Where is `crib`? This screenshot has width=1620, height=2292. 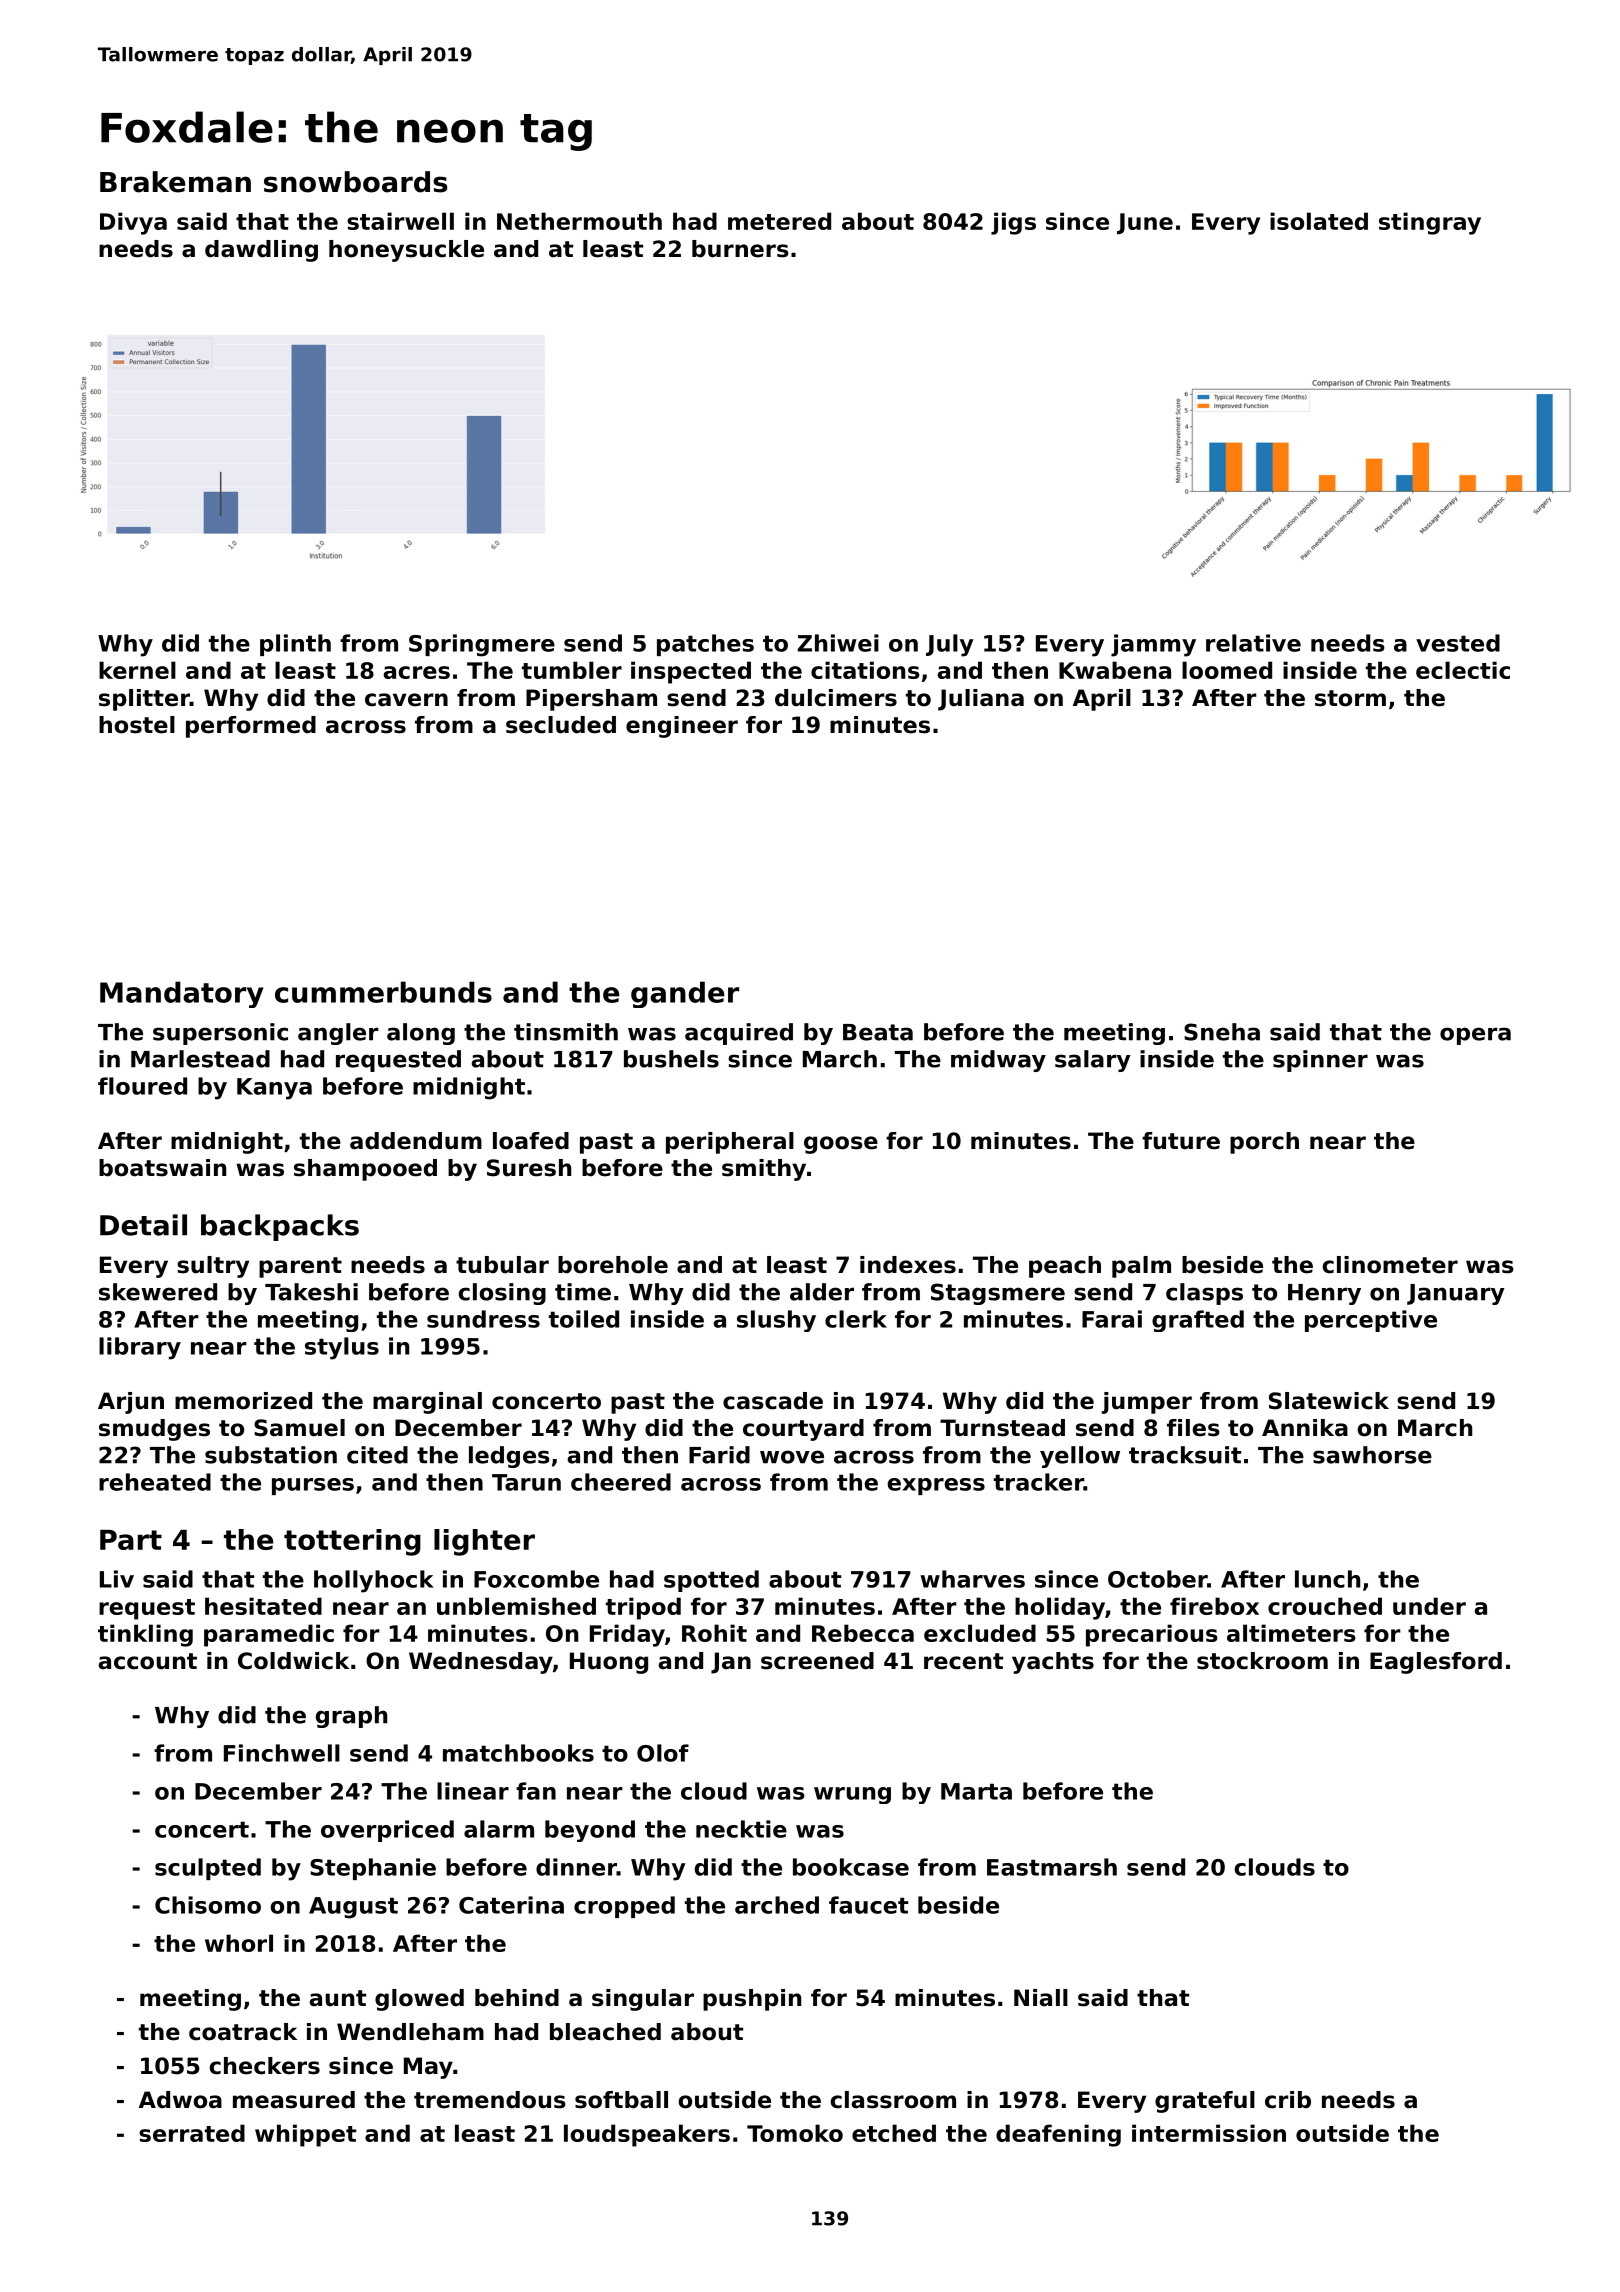 crib is located at coordinates (1288, 2100).
